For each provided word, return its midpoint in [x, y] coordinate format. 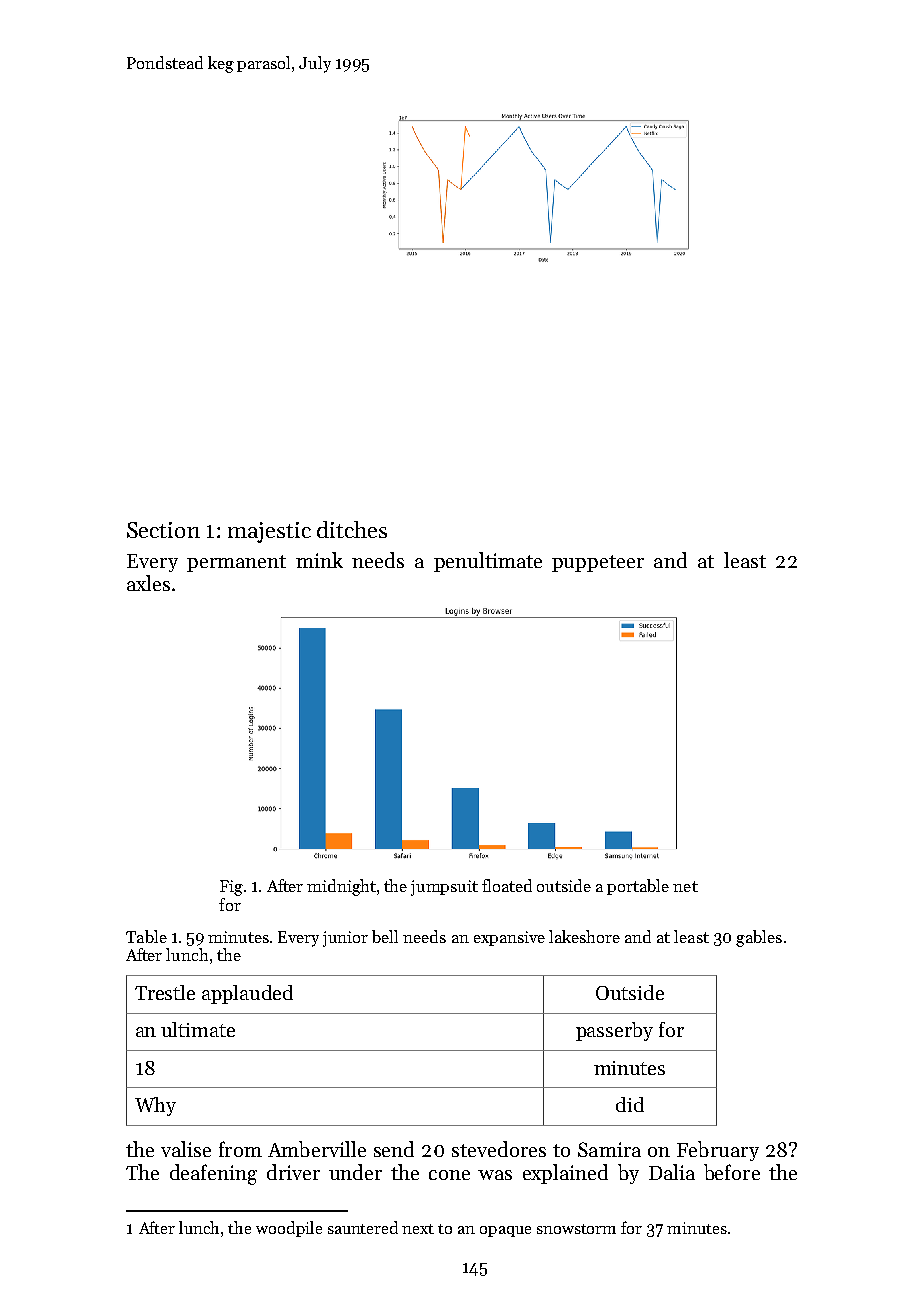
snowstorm [576, 1229]
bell [385, 936]
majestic [269, 532]
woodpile [289, 1229]
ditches [352, 529]
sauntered [363, 1227]
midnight [341, 887]
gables [759, 938]
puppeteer [598, 563]
